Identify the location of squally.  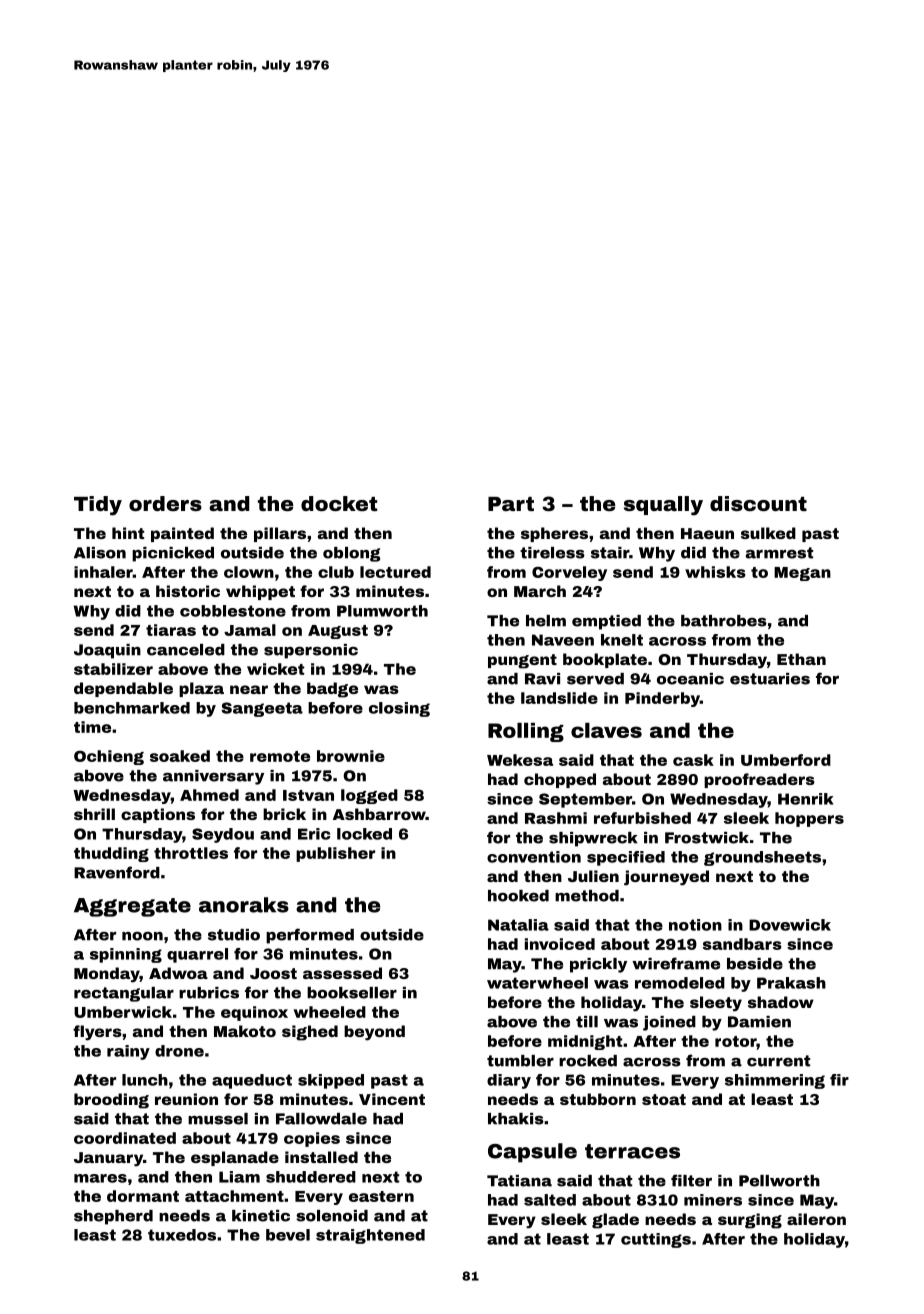
(663, 506).
